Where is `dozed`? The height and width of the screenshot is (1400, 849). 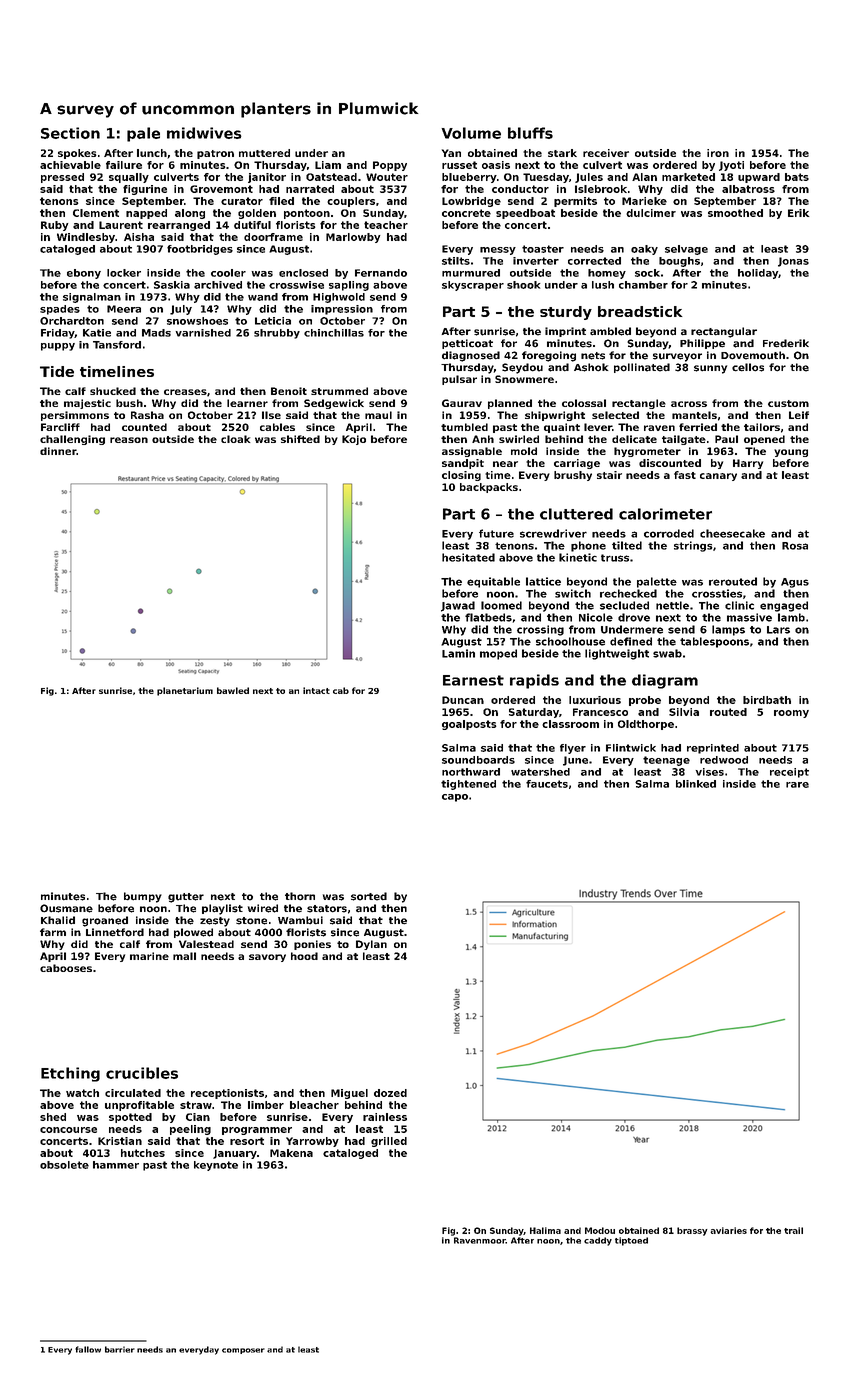
dozed is located at coordinates (390, 1093).
